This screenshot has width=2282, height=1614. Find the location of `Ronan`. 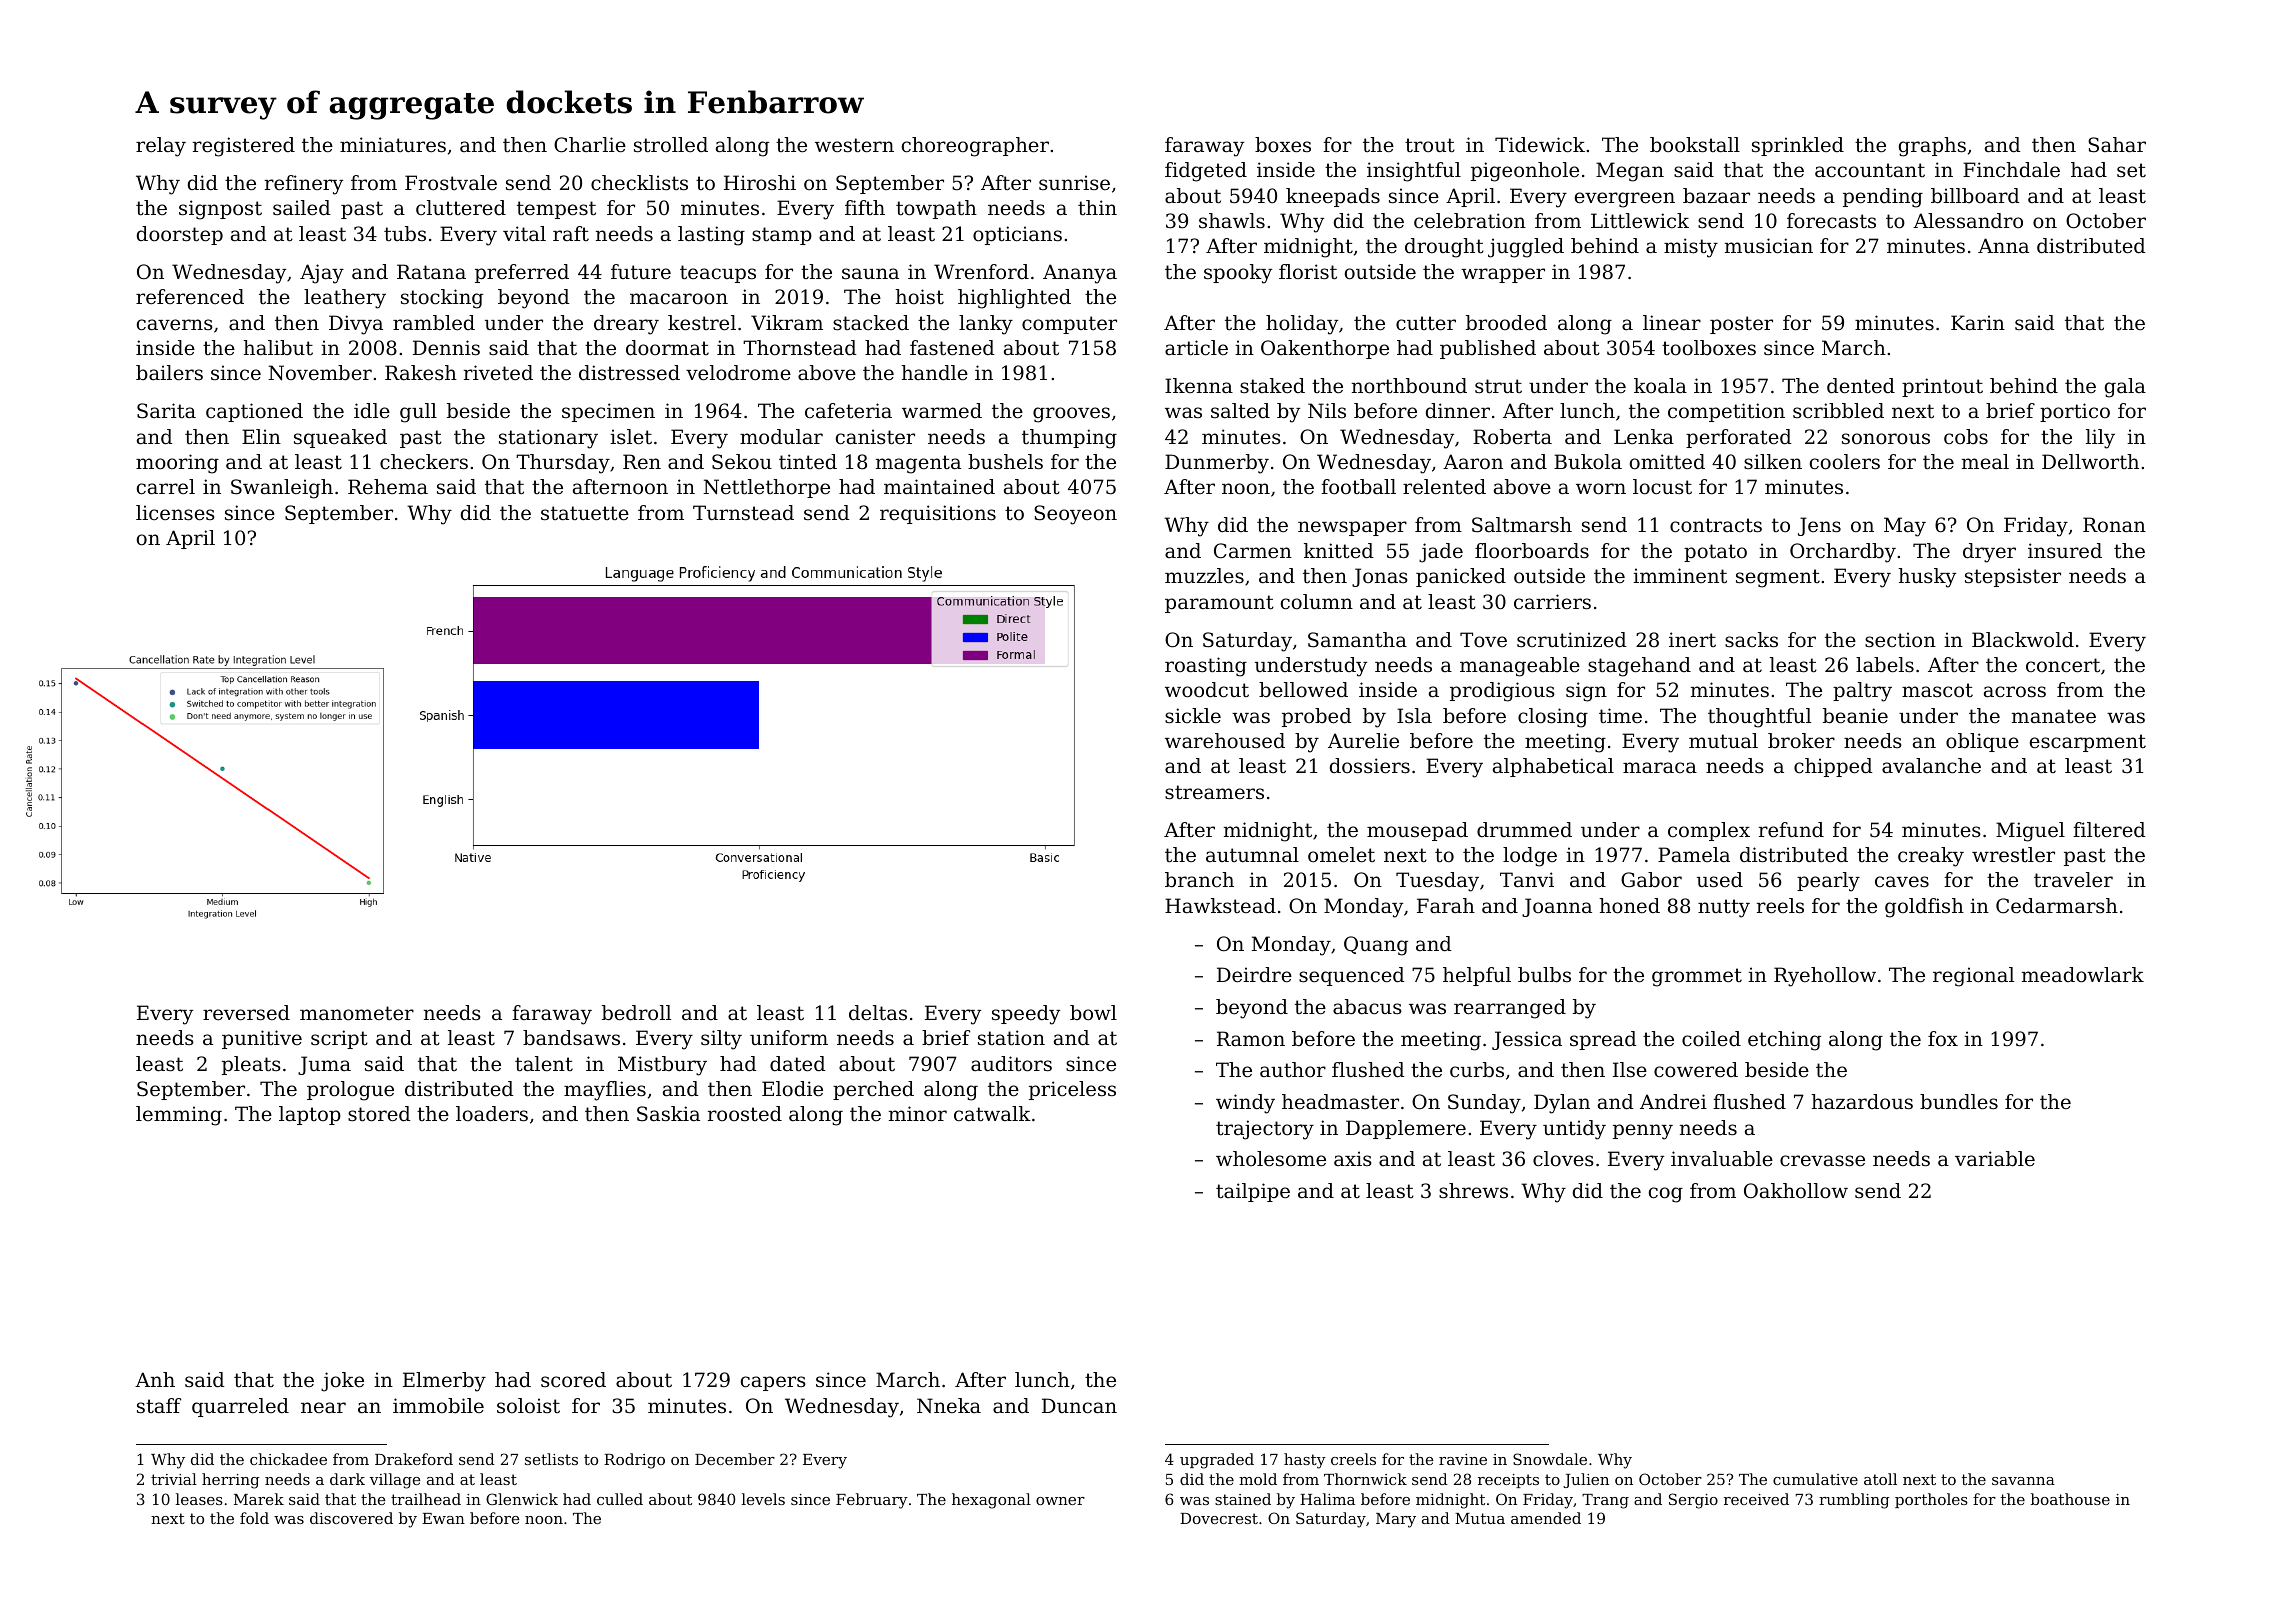

Ronan is located at coordinates (2114, 524).
